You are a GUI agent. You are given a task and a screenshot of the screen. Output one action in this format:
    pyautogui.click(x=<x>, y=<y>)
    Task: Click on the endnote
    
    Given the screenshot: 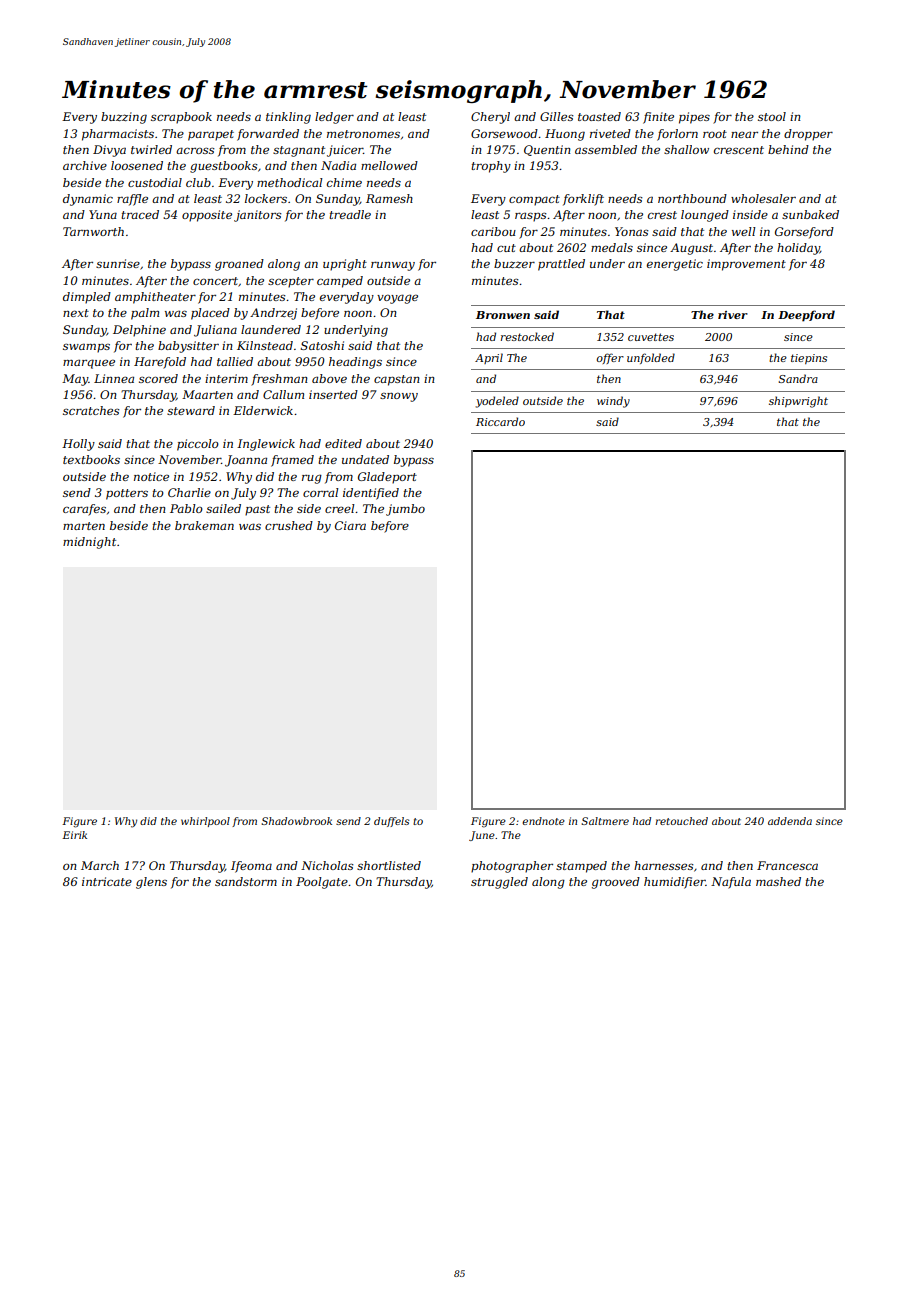 What is the action you would take?
    pyautogui.click(x=543, y=821)
